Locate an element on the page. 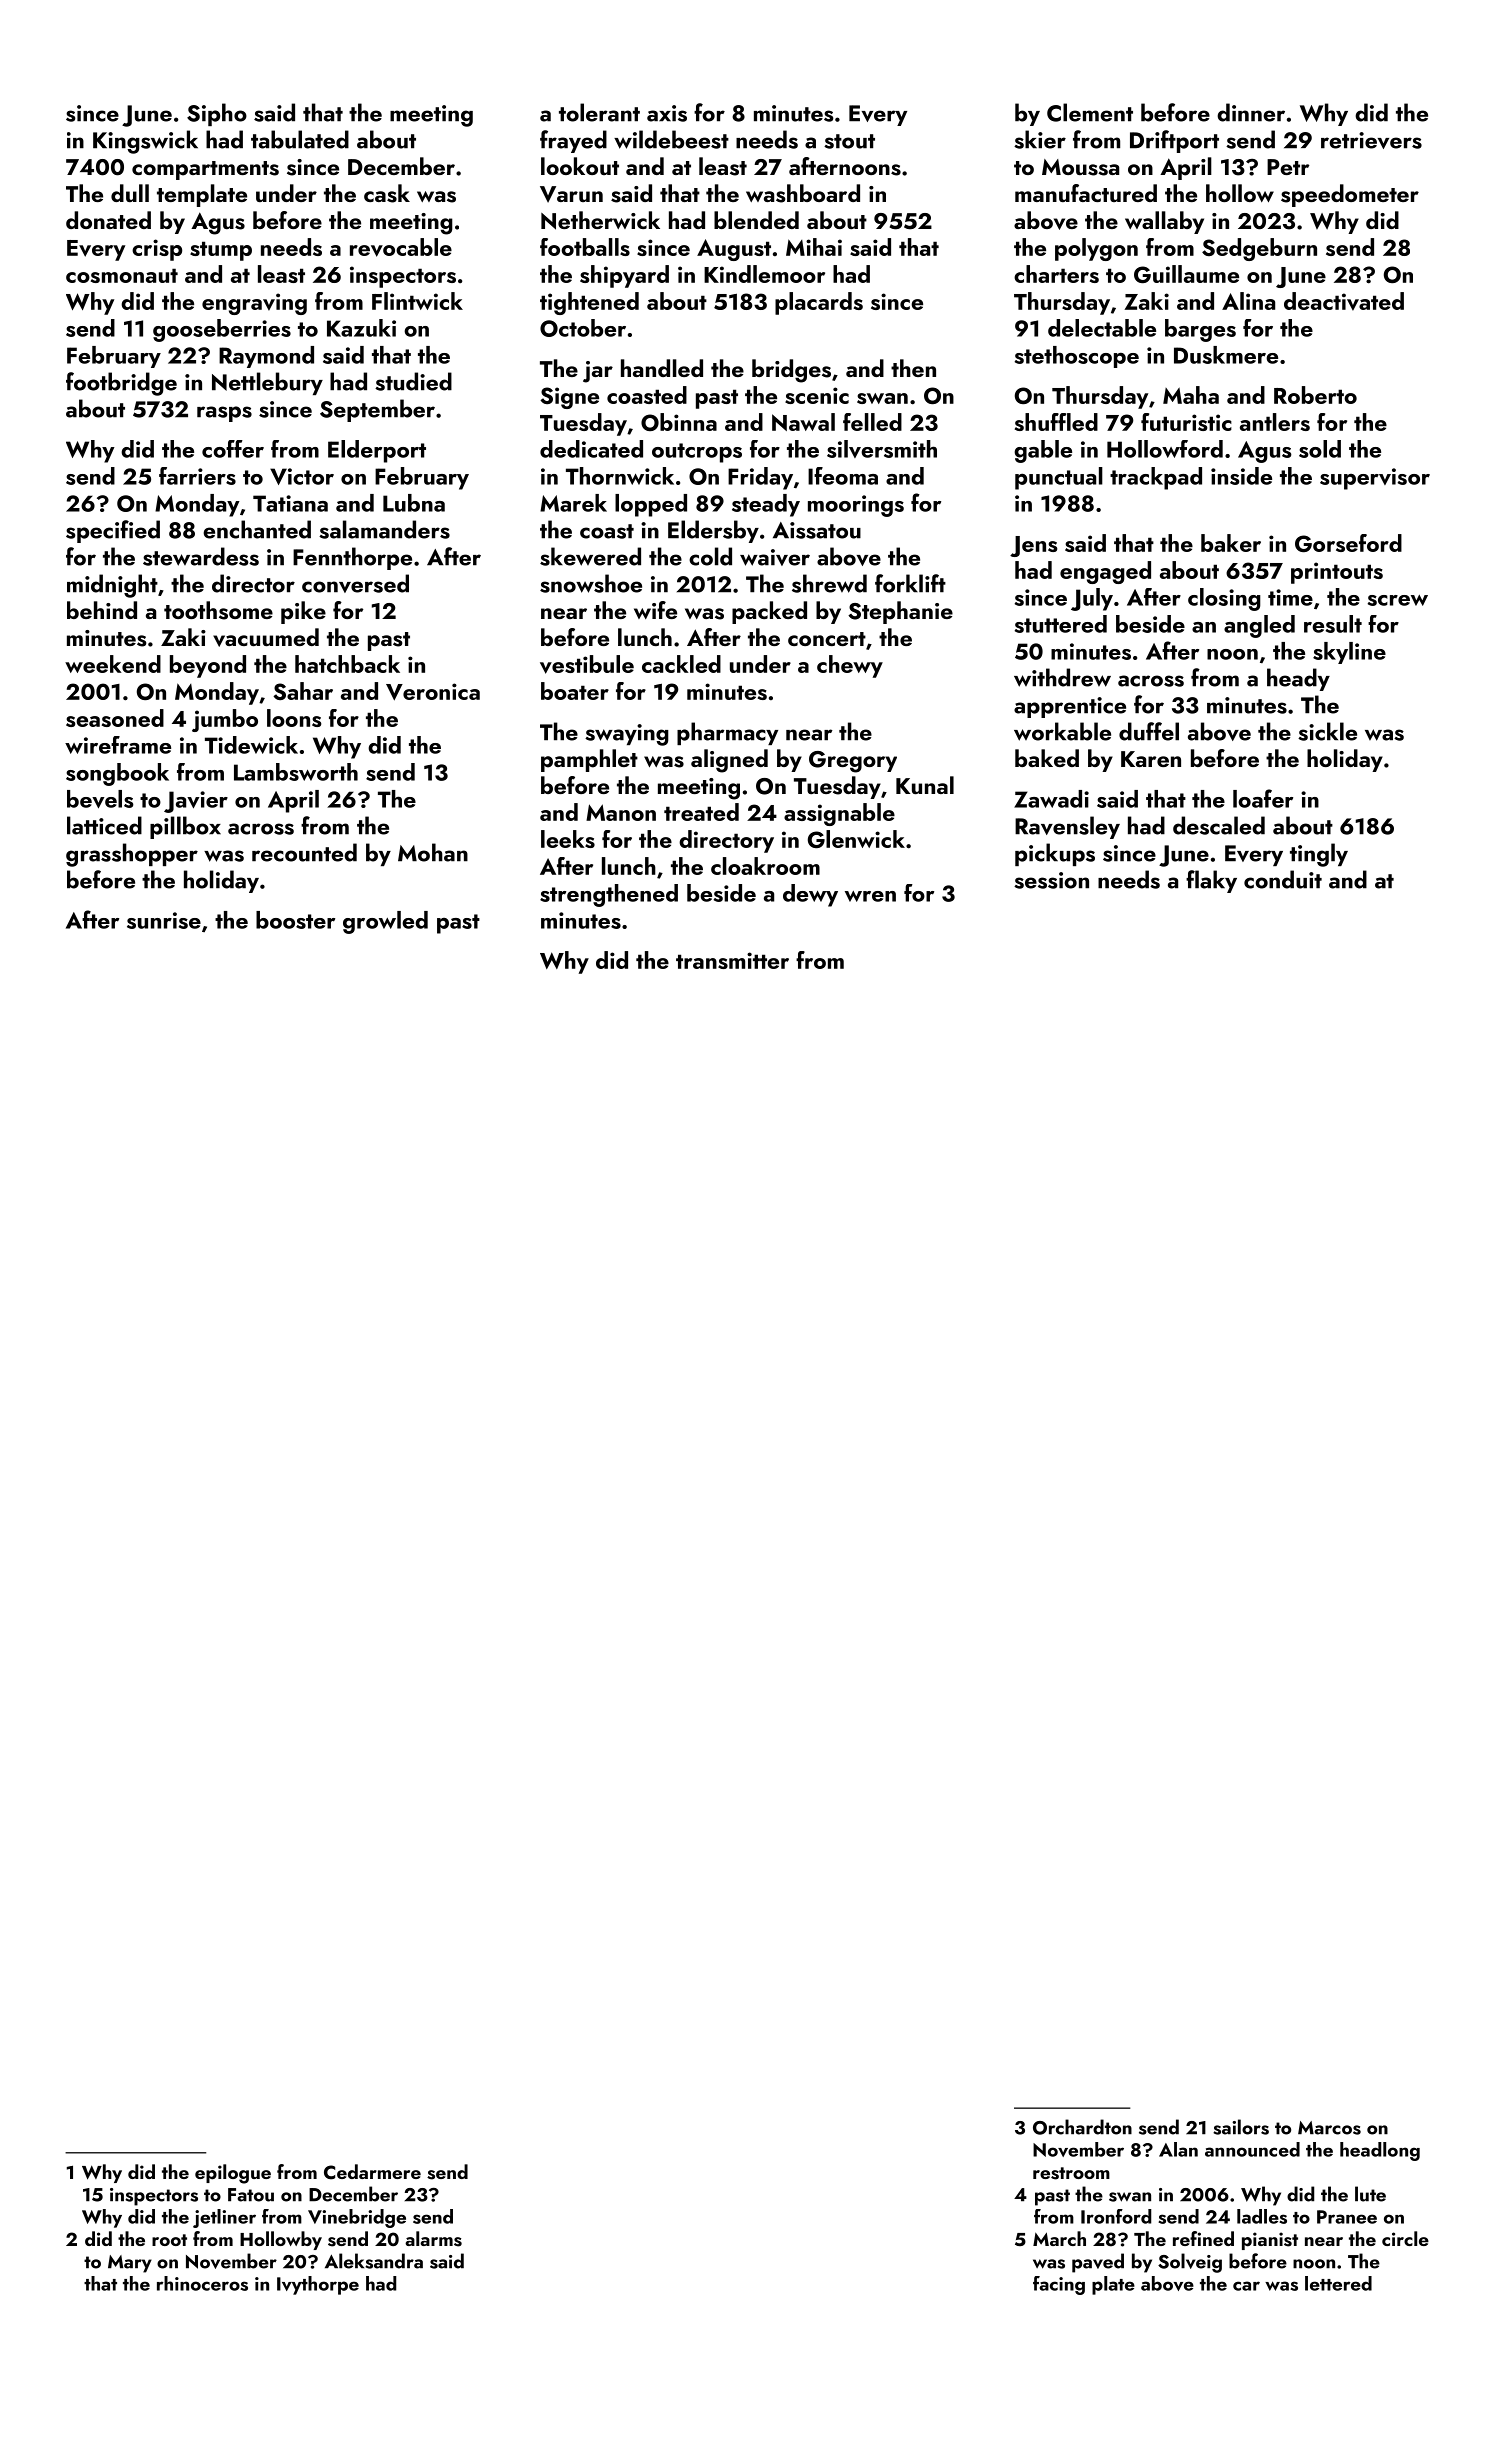 The height and width of the page is (2464, 1496). result is located at coordinates (1333, 624).
